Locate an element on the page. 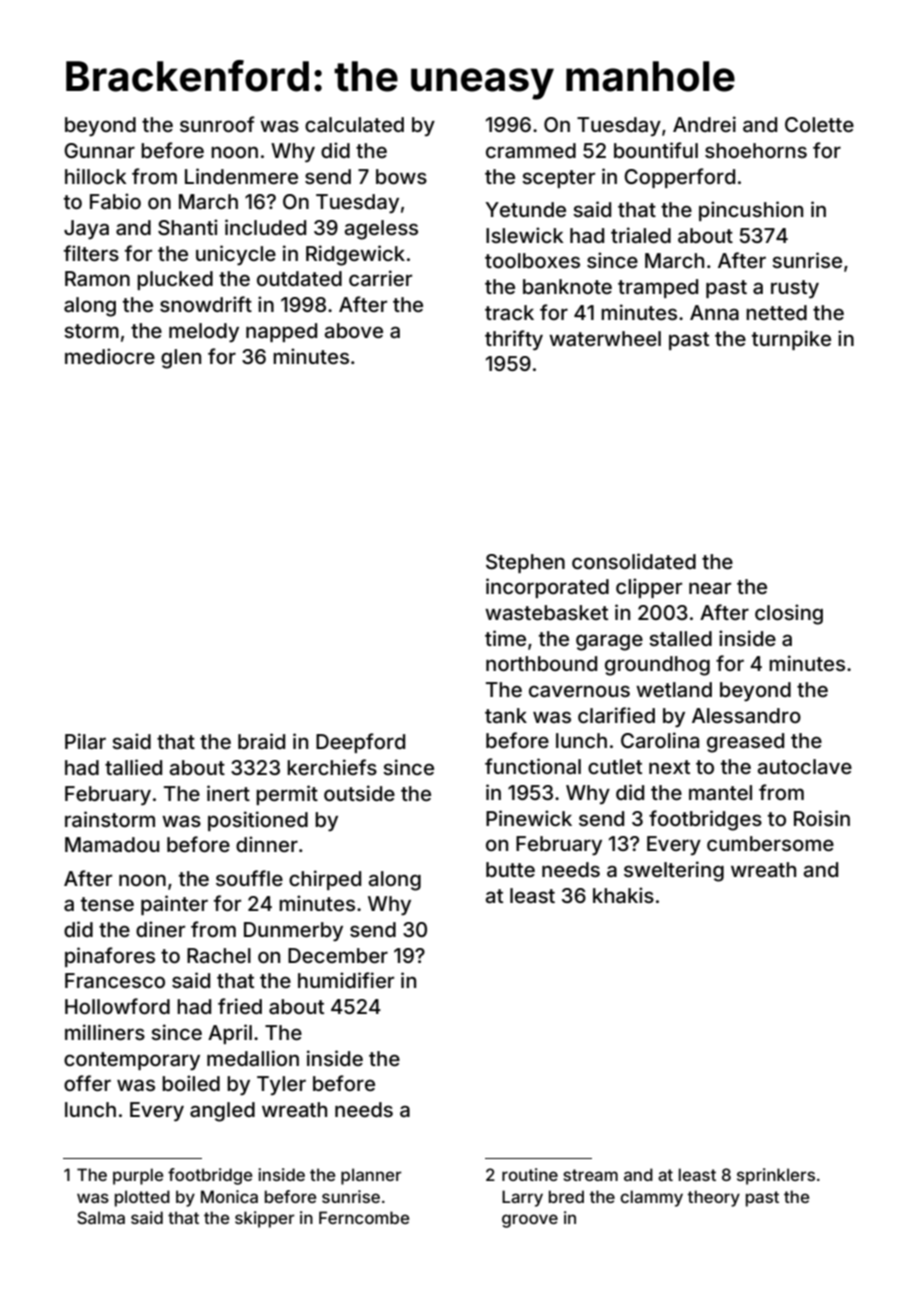  consolidated is located at coordinates (634, 561).
